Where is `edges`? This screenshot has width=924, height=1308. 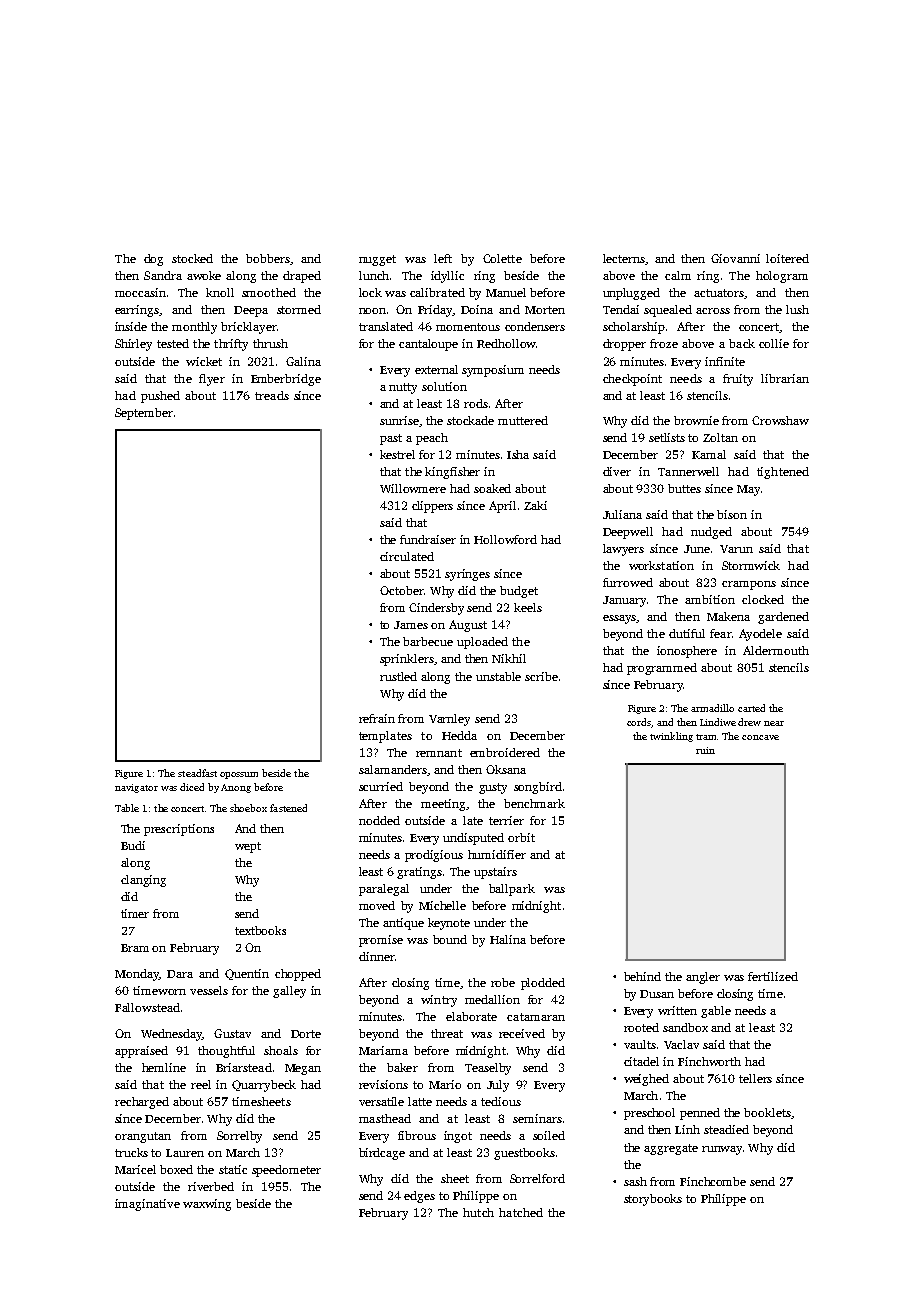 edges is located at coordinates (419, 1197).
